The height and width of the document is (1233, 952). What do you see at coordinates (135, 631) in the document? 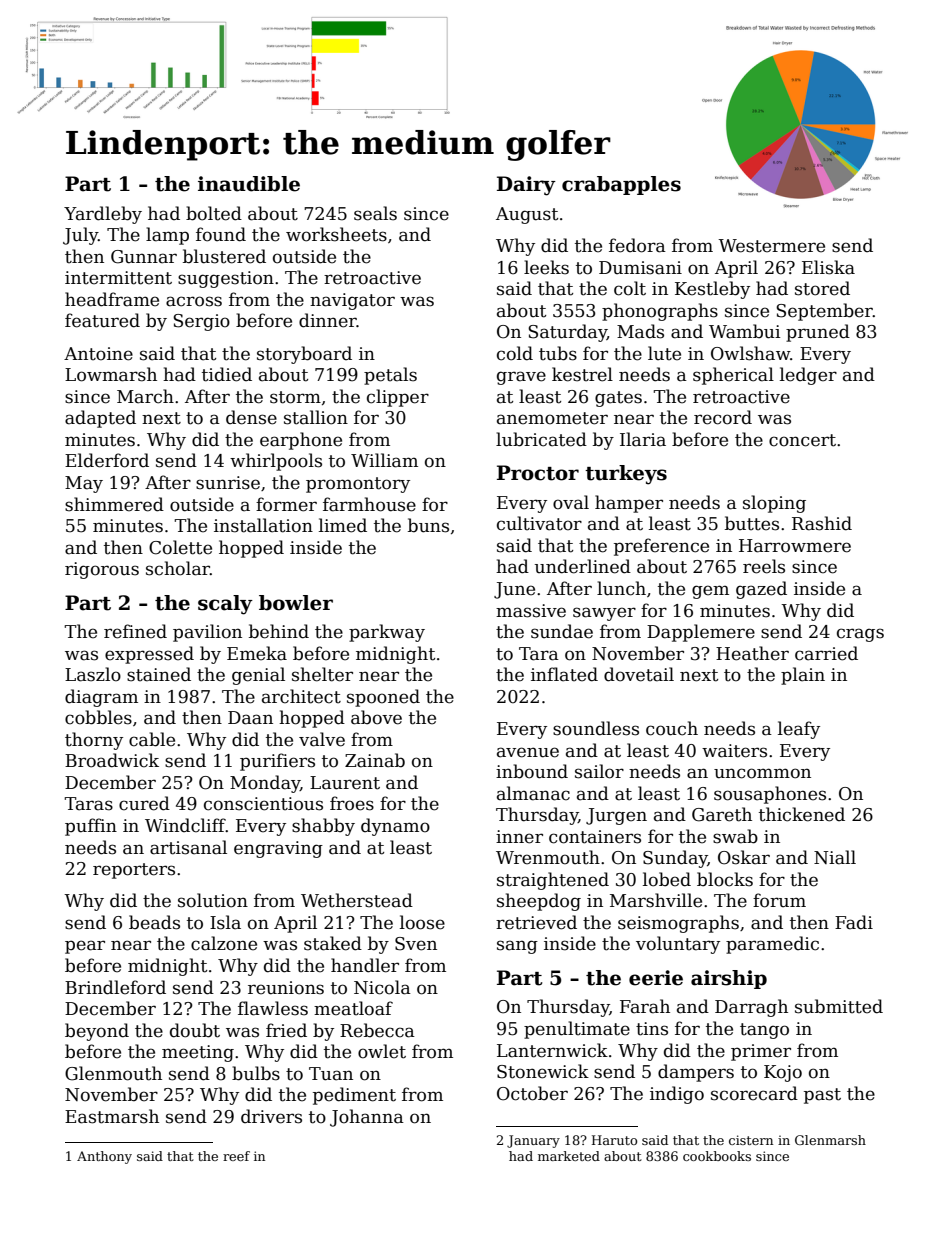
I see `refined` at bounding box center [135, 631].
